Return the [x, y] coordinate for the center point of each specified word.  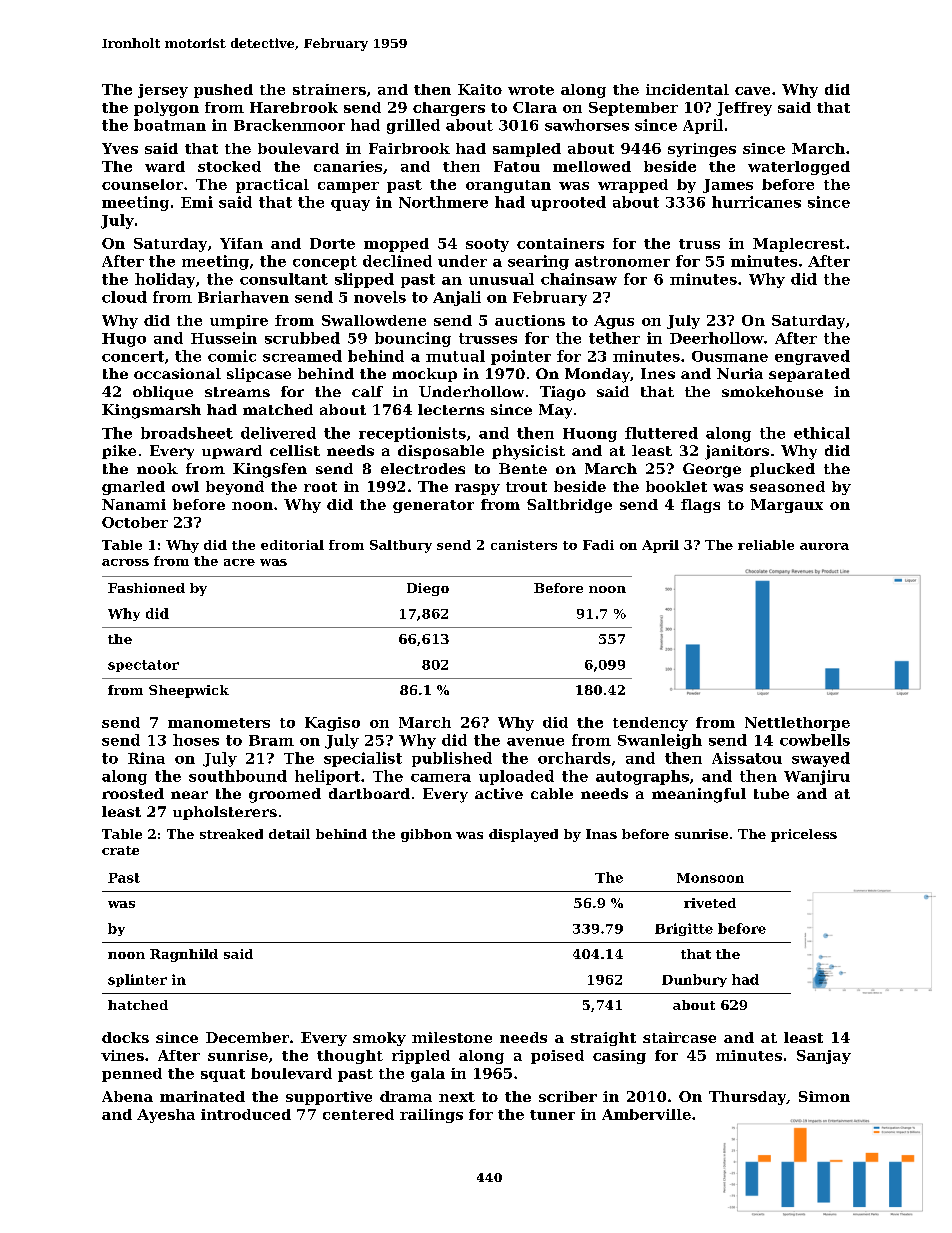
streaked [231, 834]
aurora [824, 546]
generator [433, 506]
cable [552, 793]
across [125, 562]
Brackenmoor [289, 125]
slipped [364, 280]
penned [132, 1075]
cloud [124, 297]
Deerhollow [717, 338]
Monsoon [710, 878]
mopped [396, 245]
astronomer [622, 261]
